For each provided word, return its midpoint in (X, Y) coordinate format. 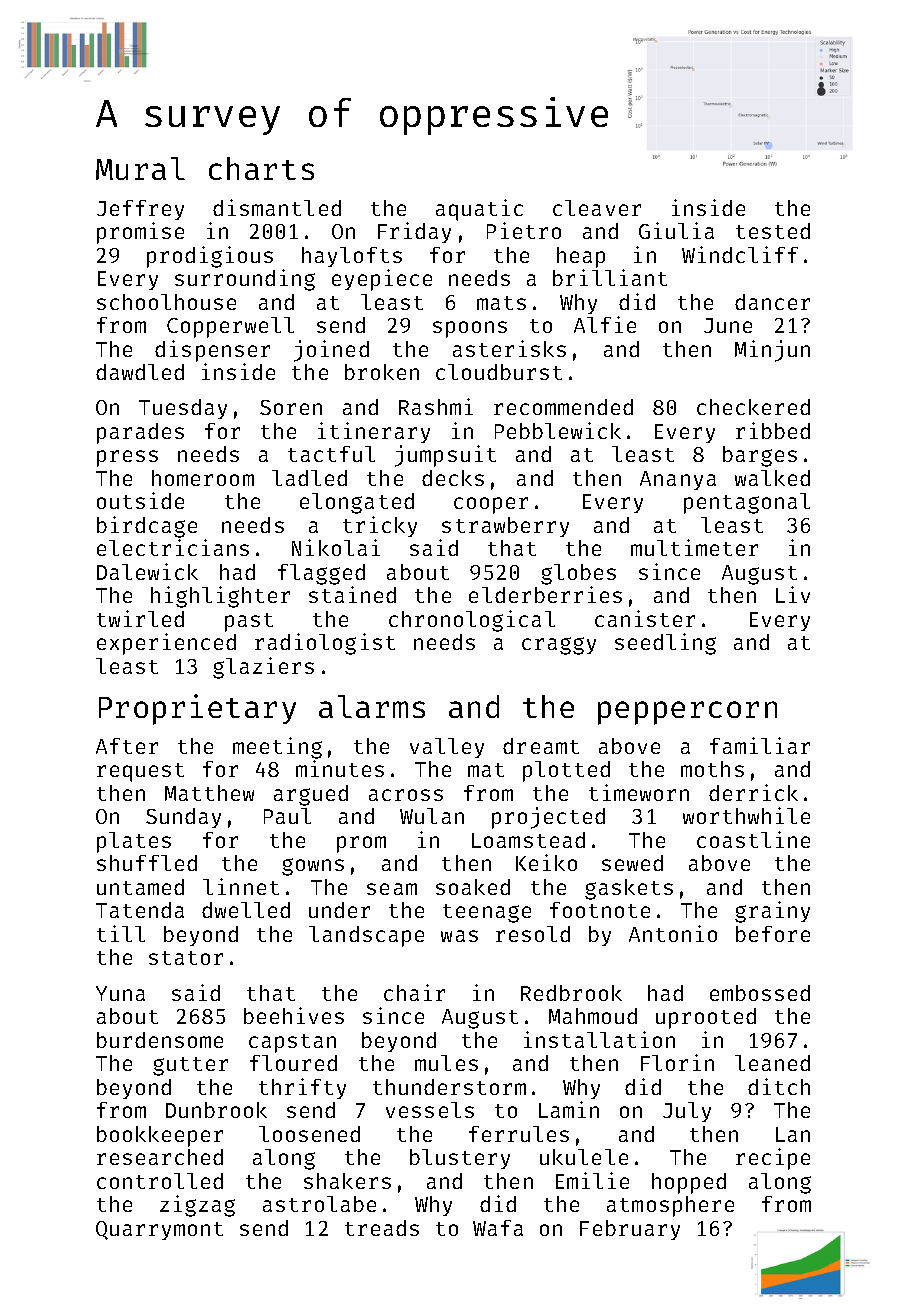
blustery (460, 1159)
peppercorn (687, 713)
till (121, 933)
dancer (772, 302)
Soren (291, 407)
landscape (366, 936)
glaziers (263, 668)
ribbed (773, 430)
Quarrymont (159, 1230)
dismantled (277, 207)
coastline (753, 839)
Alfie (605, 324)
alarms (372, 706)
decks (453, 478)
